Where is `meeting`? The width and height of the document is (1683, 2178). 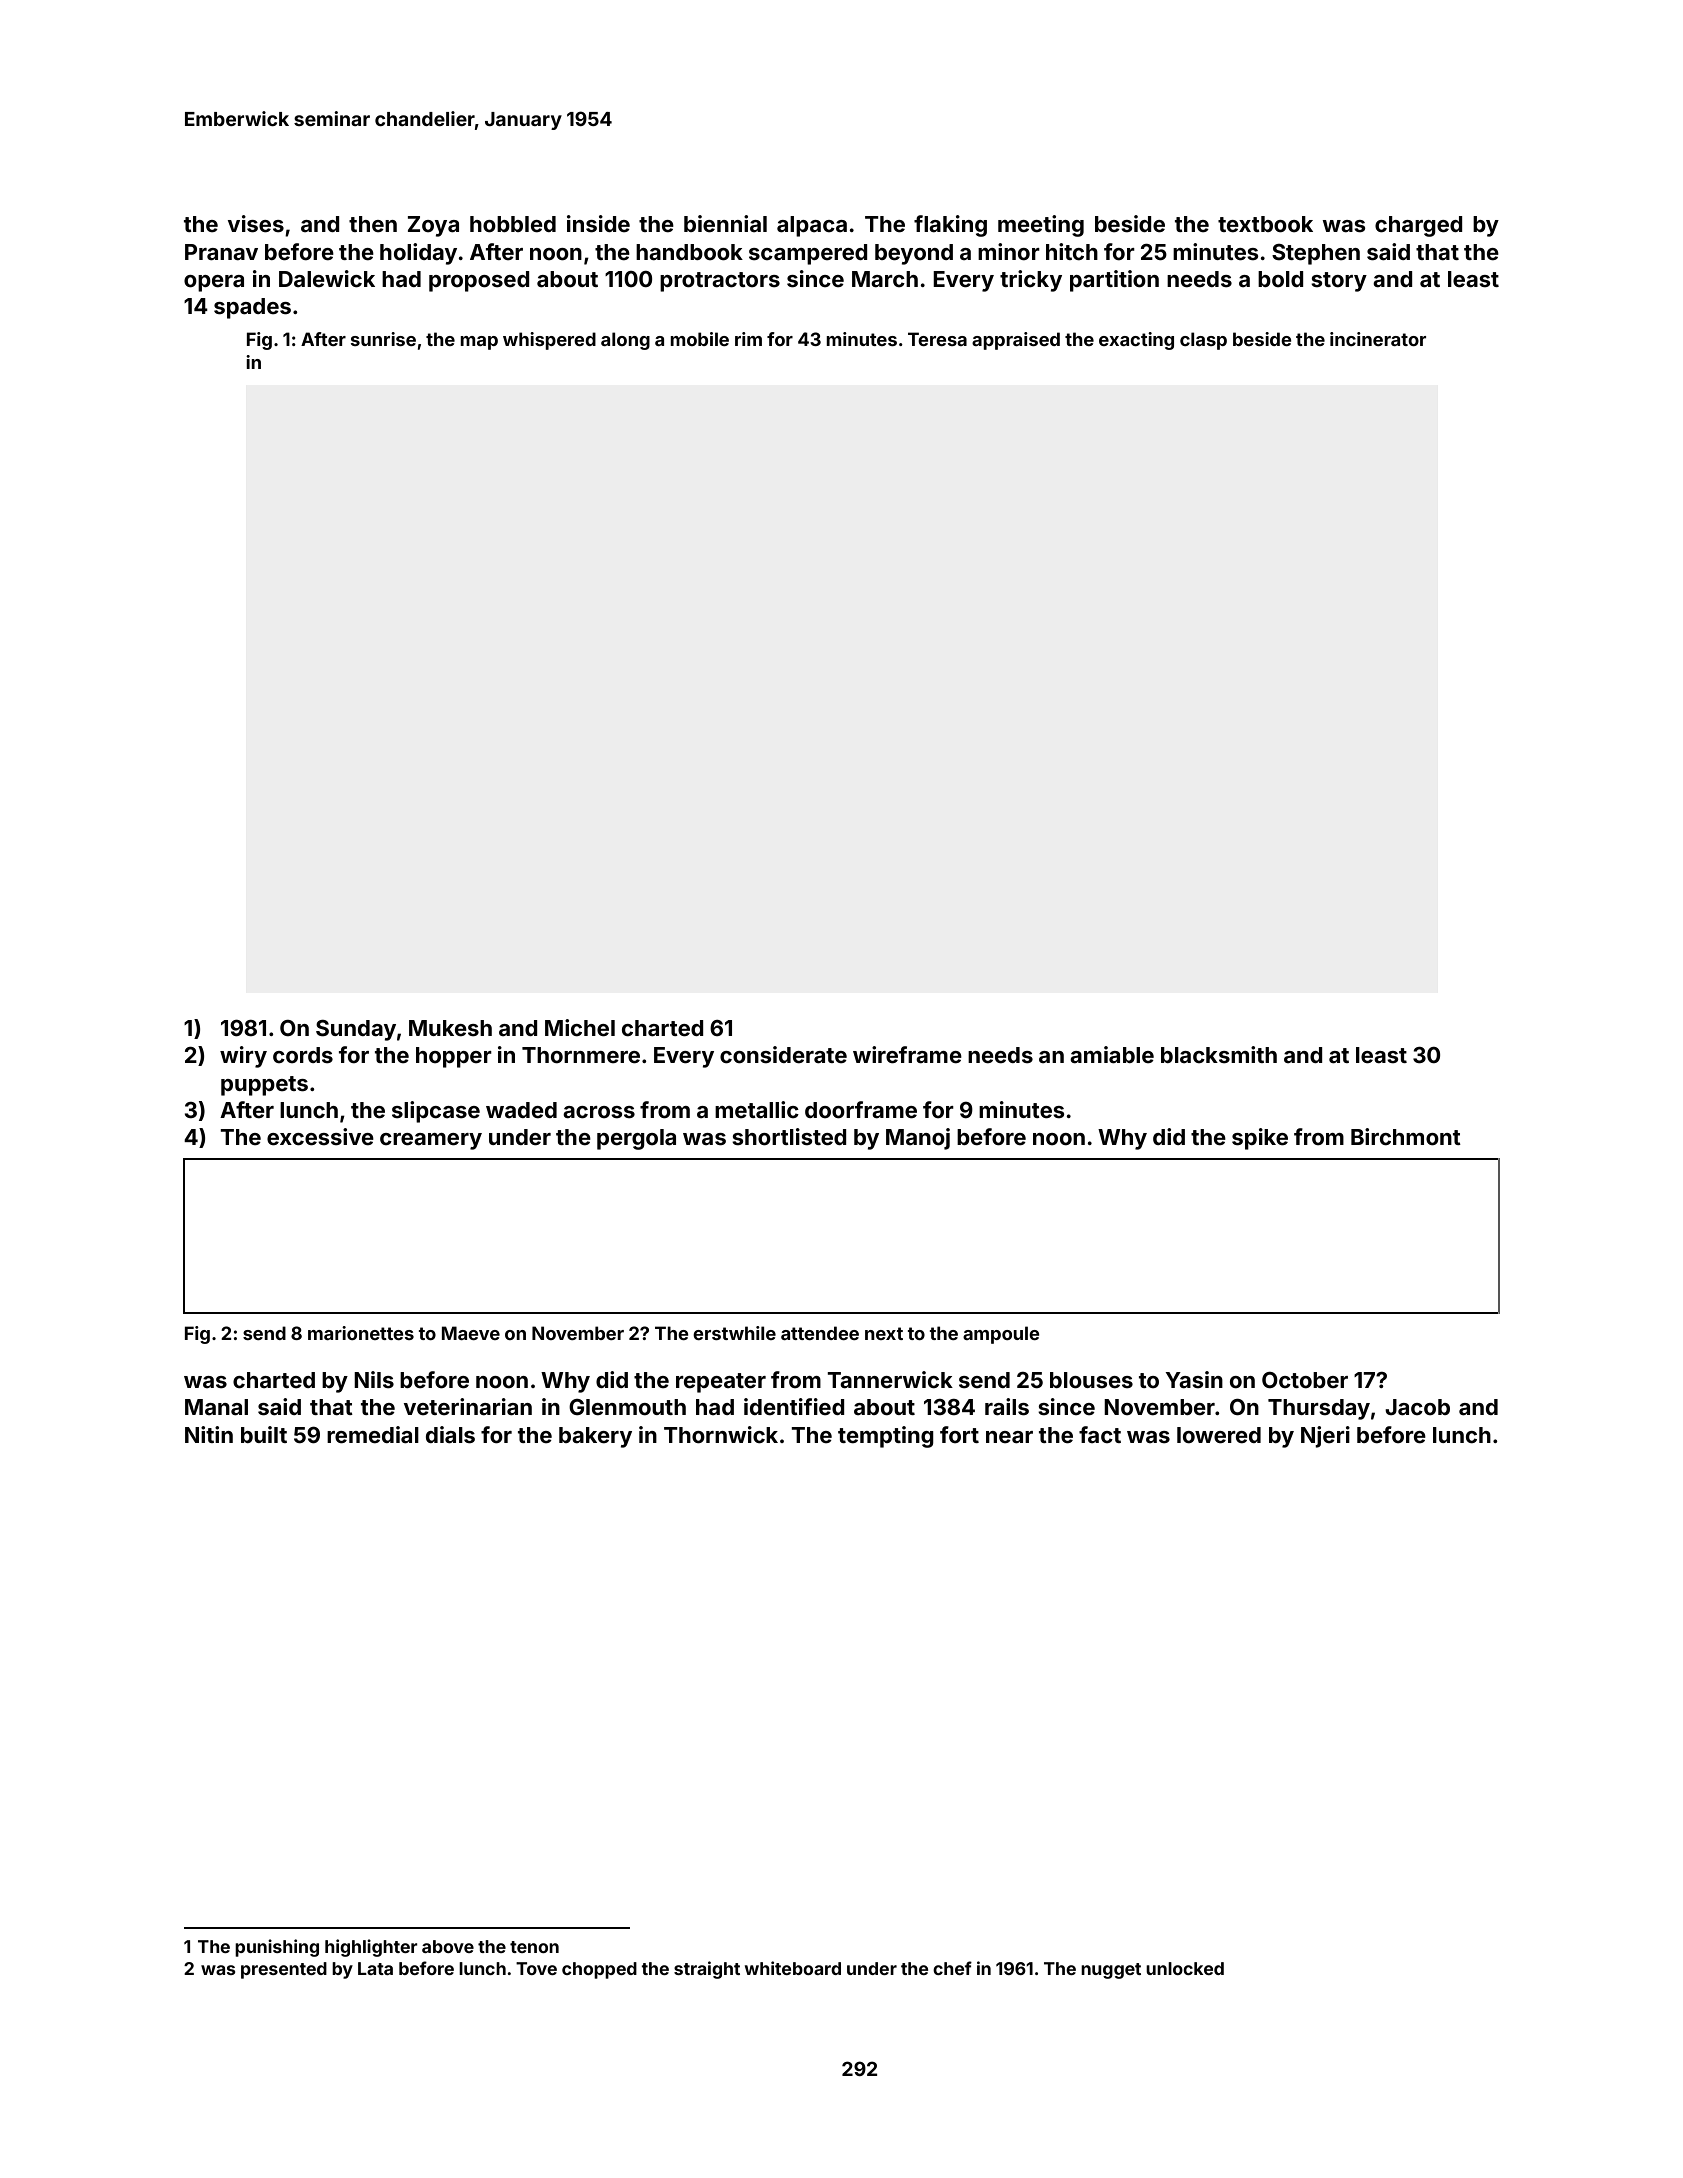
meeting is located at coordinates (1041, 226).
